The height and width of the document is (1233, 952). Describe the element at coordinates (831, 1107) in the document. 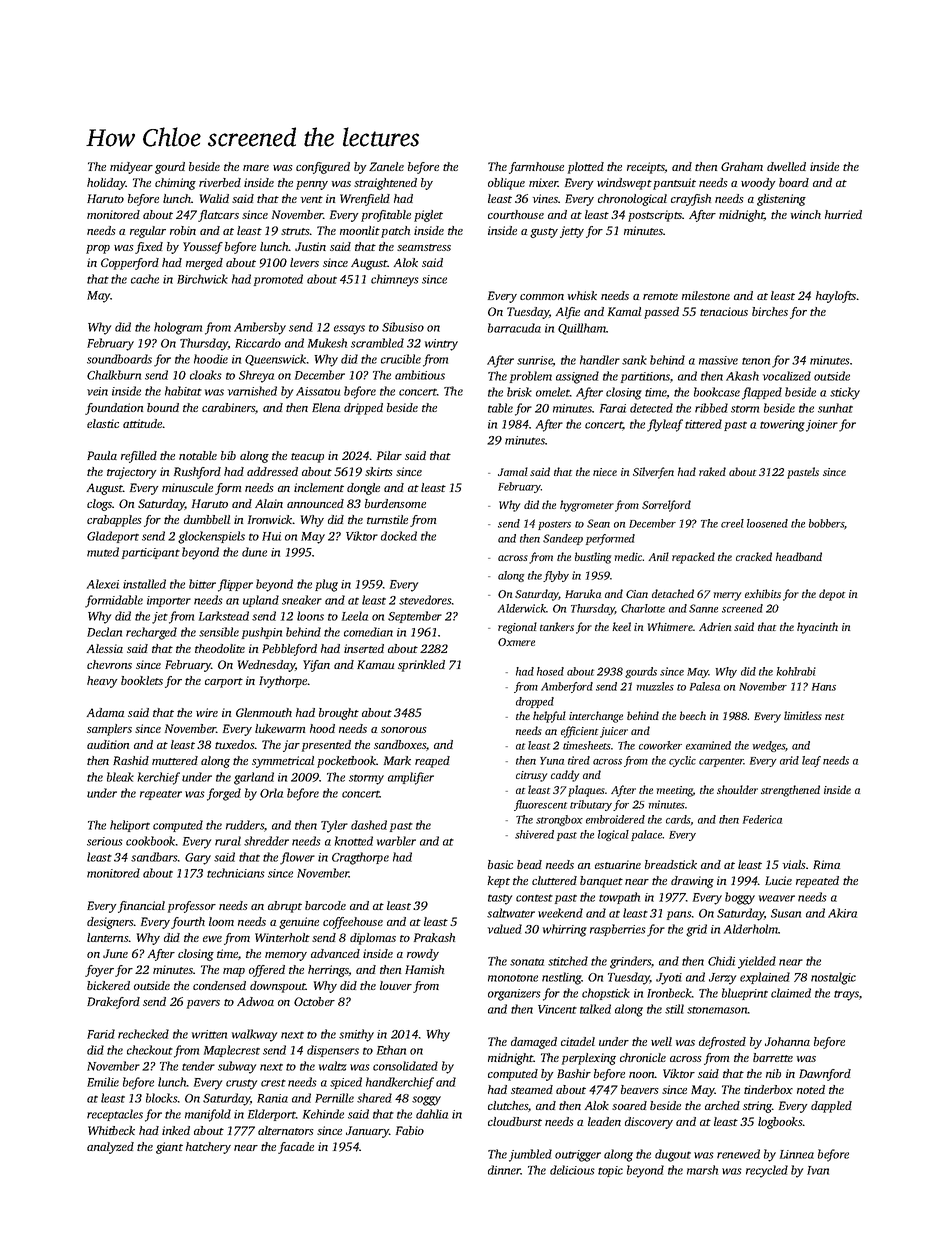

I see `dappled` at that location.
